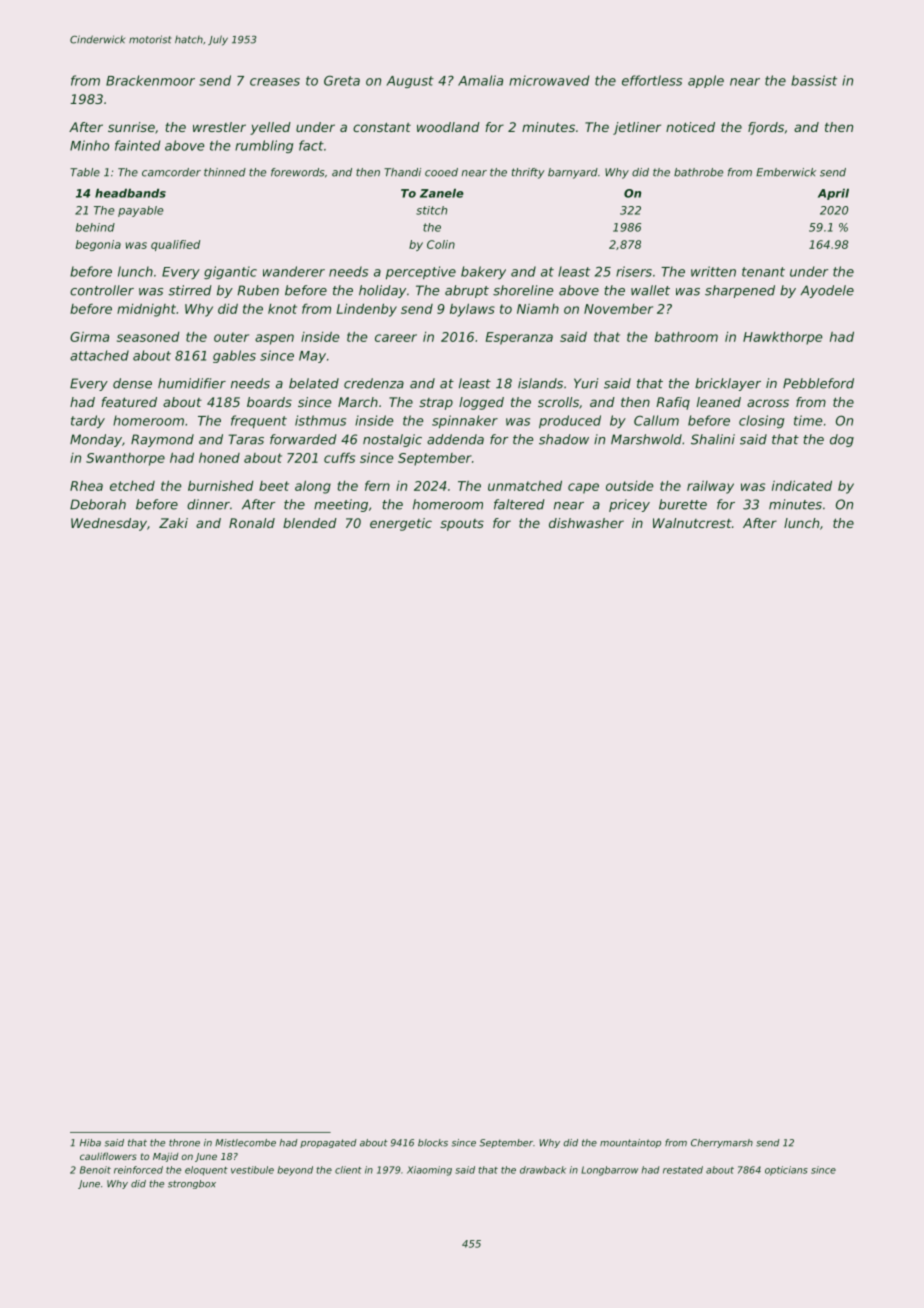  I want to click on Brackenmoor, so click(150, 80).
